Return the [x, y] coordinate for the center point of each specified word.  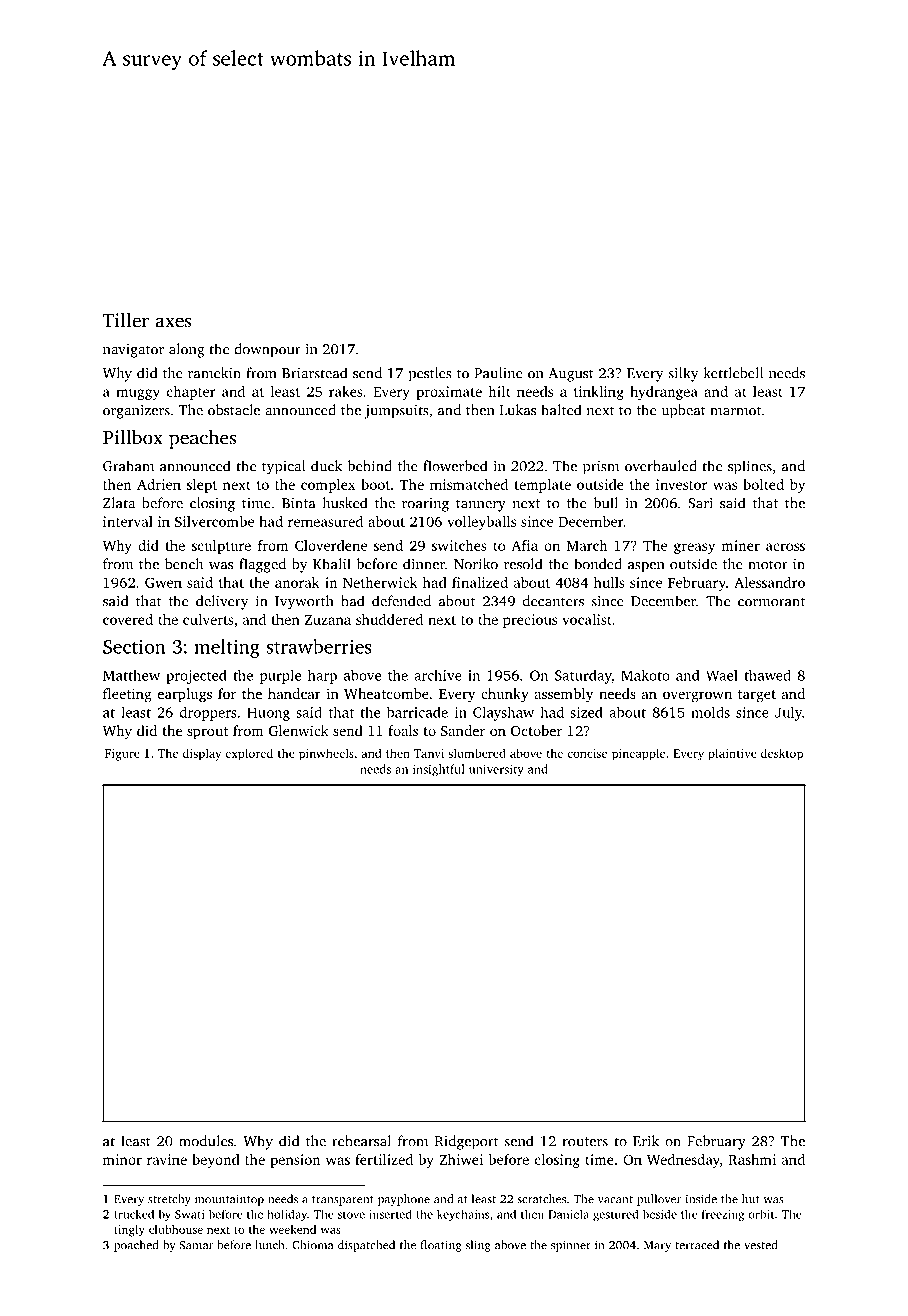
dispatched [366, 1246]
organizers [136, 412]
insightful [439, 770]
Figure [122, 755]
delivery [222, 602]
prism [601, 468]
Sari [700, 503]
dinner [424, 564]
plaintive [732, 754]
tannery [481, 505]
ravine [167, 1159]
